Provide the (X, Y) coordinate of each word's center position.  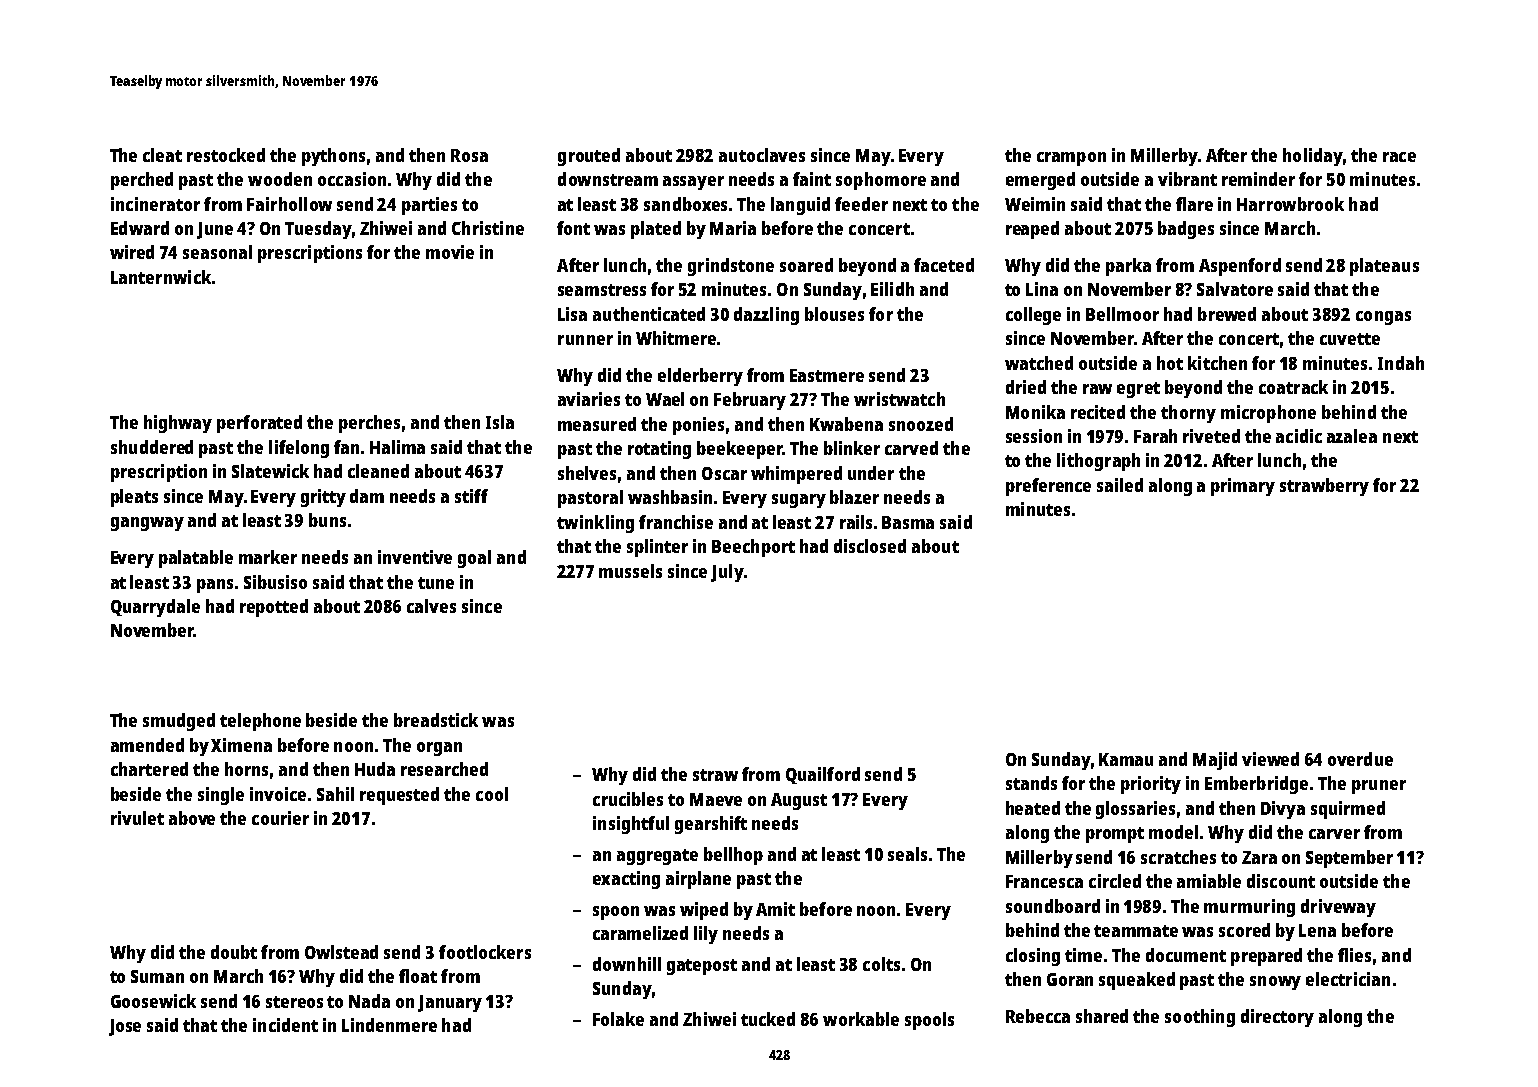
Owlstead (341, 952)
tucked (768, 1019)
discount (1281, 881)
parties (429, 206)
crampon (1071, 159)
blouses (834, 314)
